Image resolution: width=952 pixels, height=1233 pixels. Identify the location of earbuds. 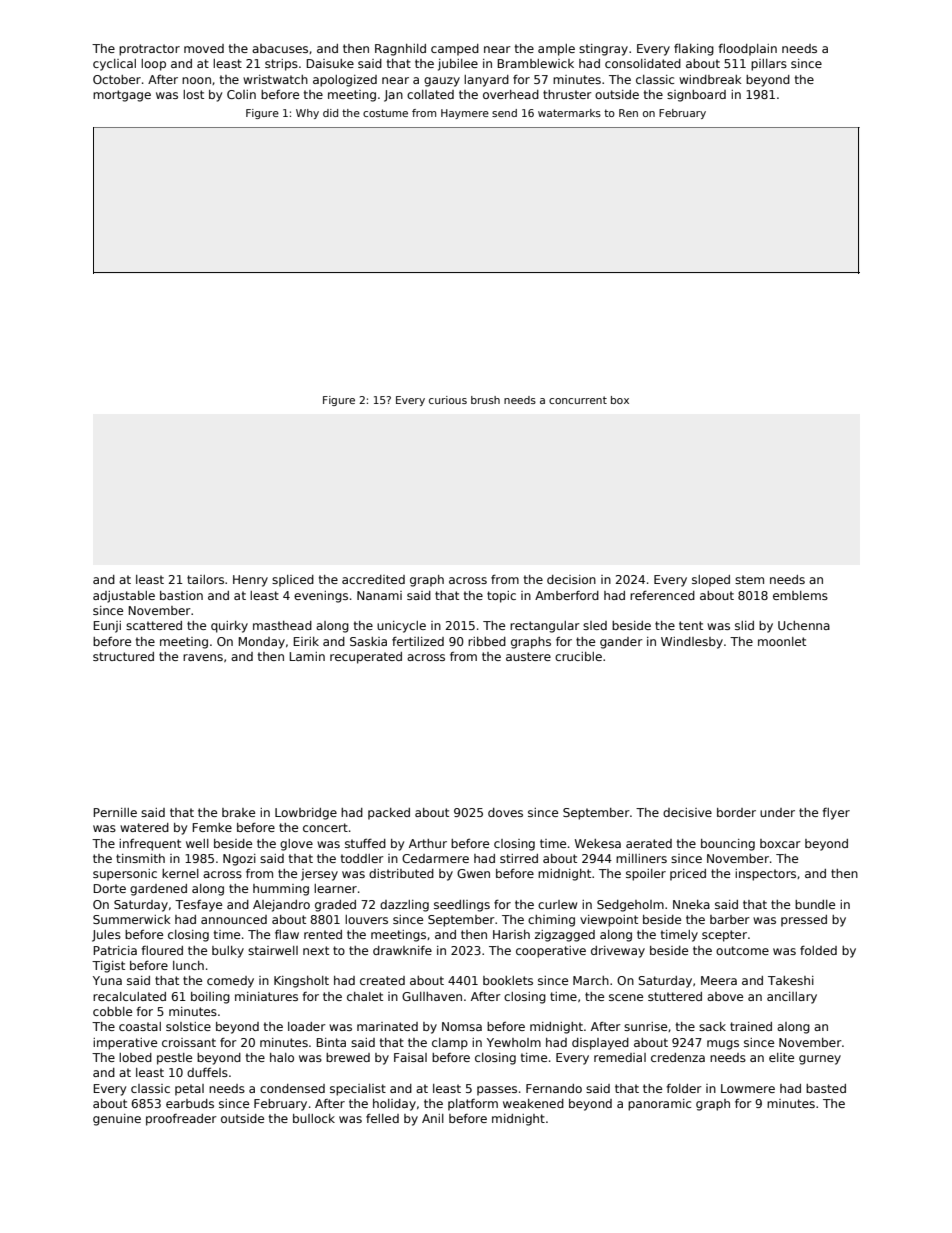
(190, 1103).
